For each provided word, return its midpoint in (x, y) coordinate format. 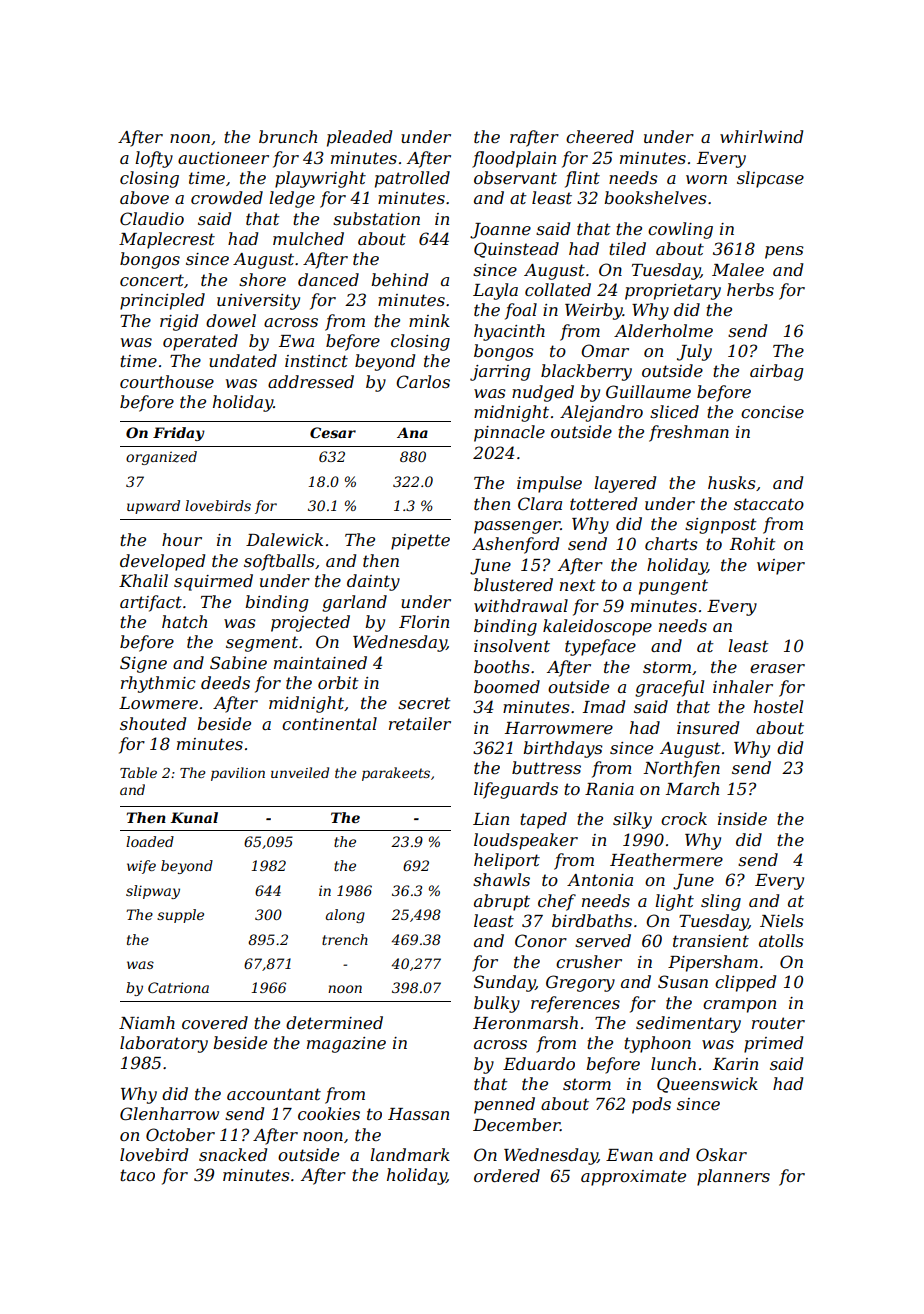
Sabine (238, 662)
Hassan (418, 1114)
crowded (227, 197)
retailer (420, 723)
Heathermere (666, 859)
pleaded (359, 138)
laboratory (164, 1044)
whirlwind (761, 136)
